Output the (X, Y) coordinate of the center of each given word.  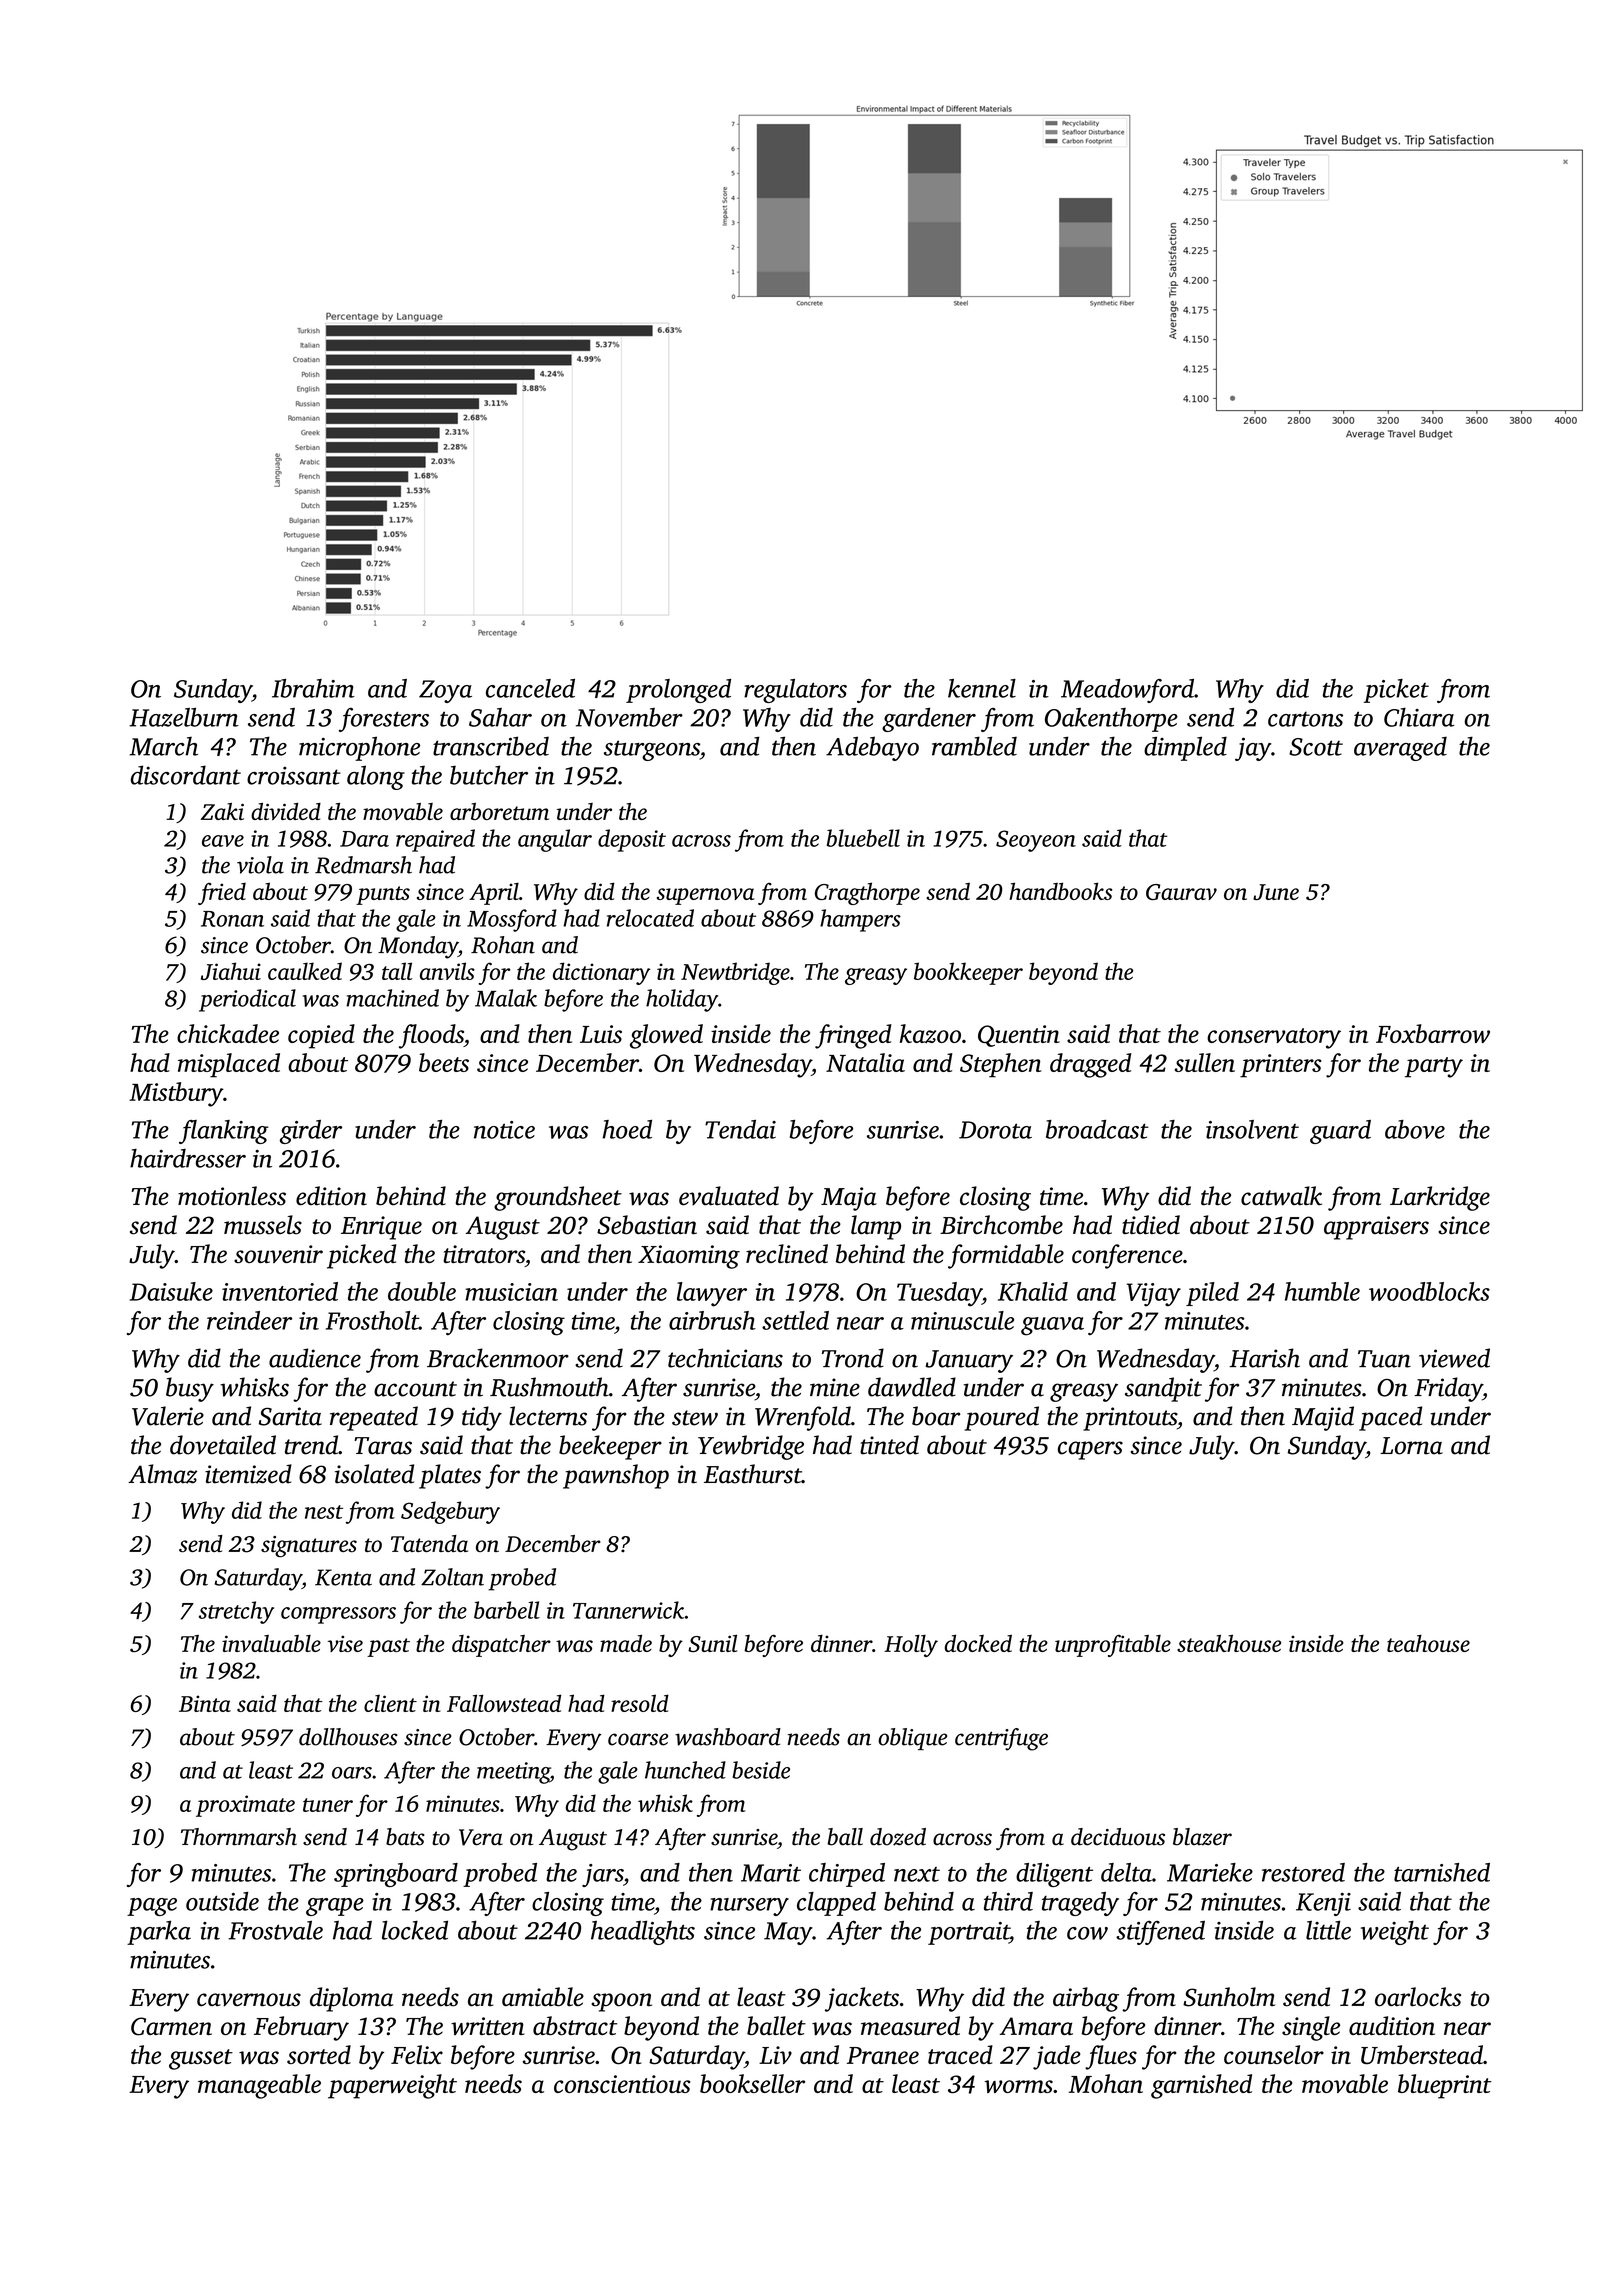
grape (335, 1907)
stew (695, 1418)
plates (450, 1476)
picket (1396, 691)
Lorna (1411, 1446)
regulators (795, 691)
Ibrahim (313, 688)
